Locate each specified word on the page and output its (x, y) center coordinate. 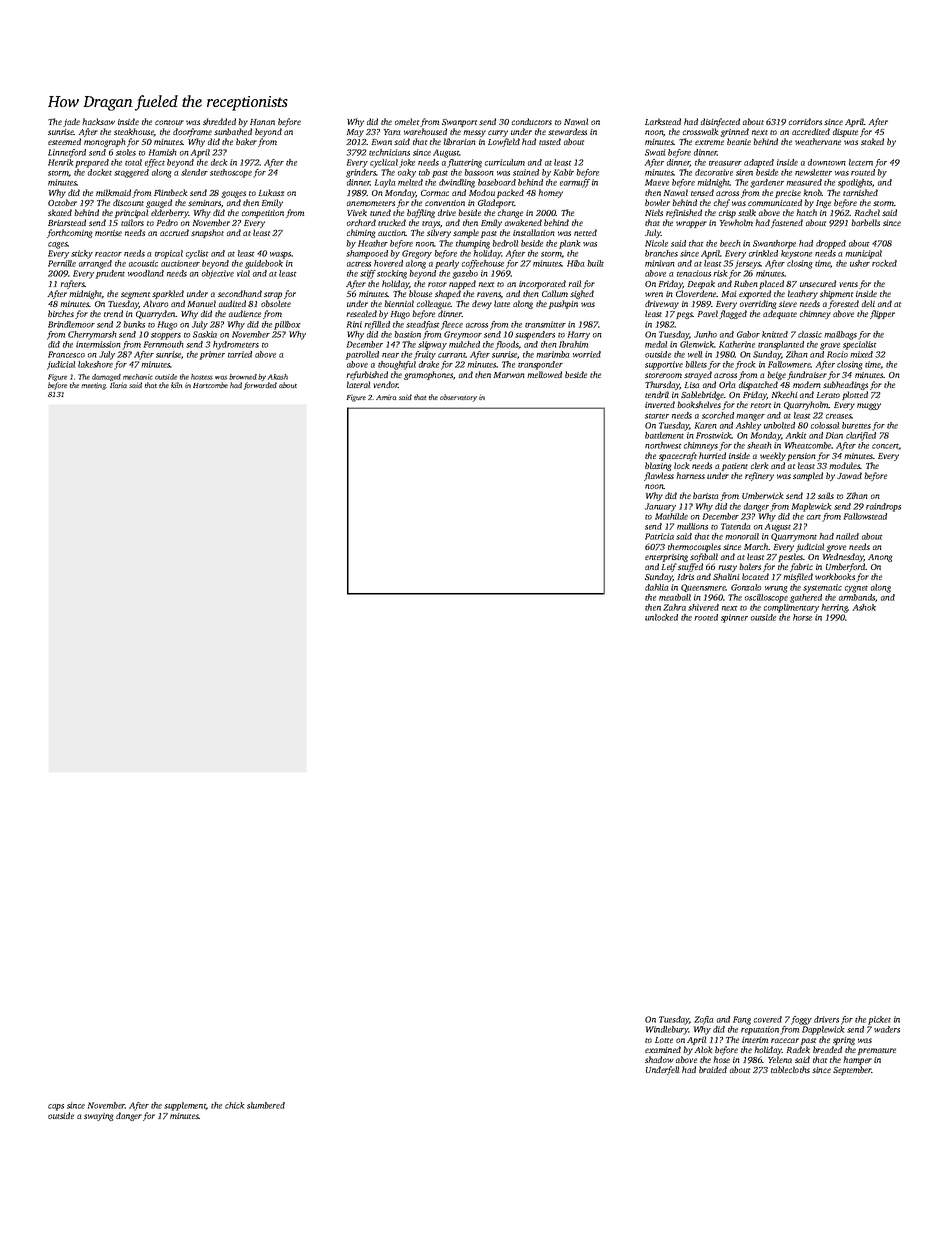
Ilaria (118, 385)
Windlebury (667, 1030)
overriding (758, 304)
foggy (801, 1020)
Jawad (849, 475)
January (660, 507)
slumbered (266, 1105)
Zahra (674, 607)
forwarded (260, 386)
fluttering (464, 163)
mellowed (544, 374)
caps (56, 1107)
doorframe (192, 132)
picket (879, 1020)
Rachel (867, 212)
